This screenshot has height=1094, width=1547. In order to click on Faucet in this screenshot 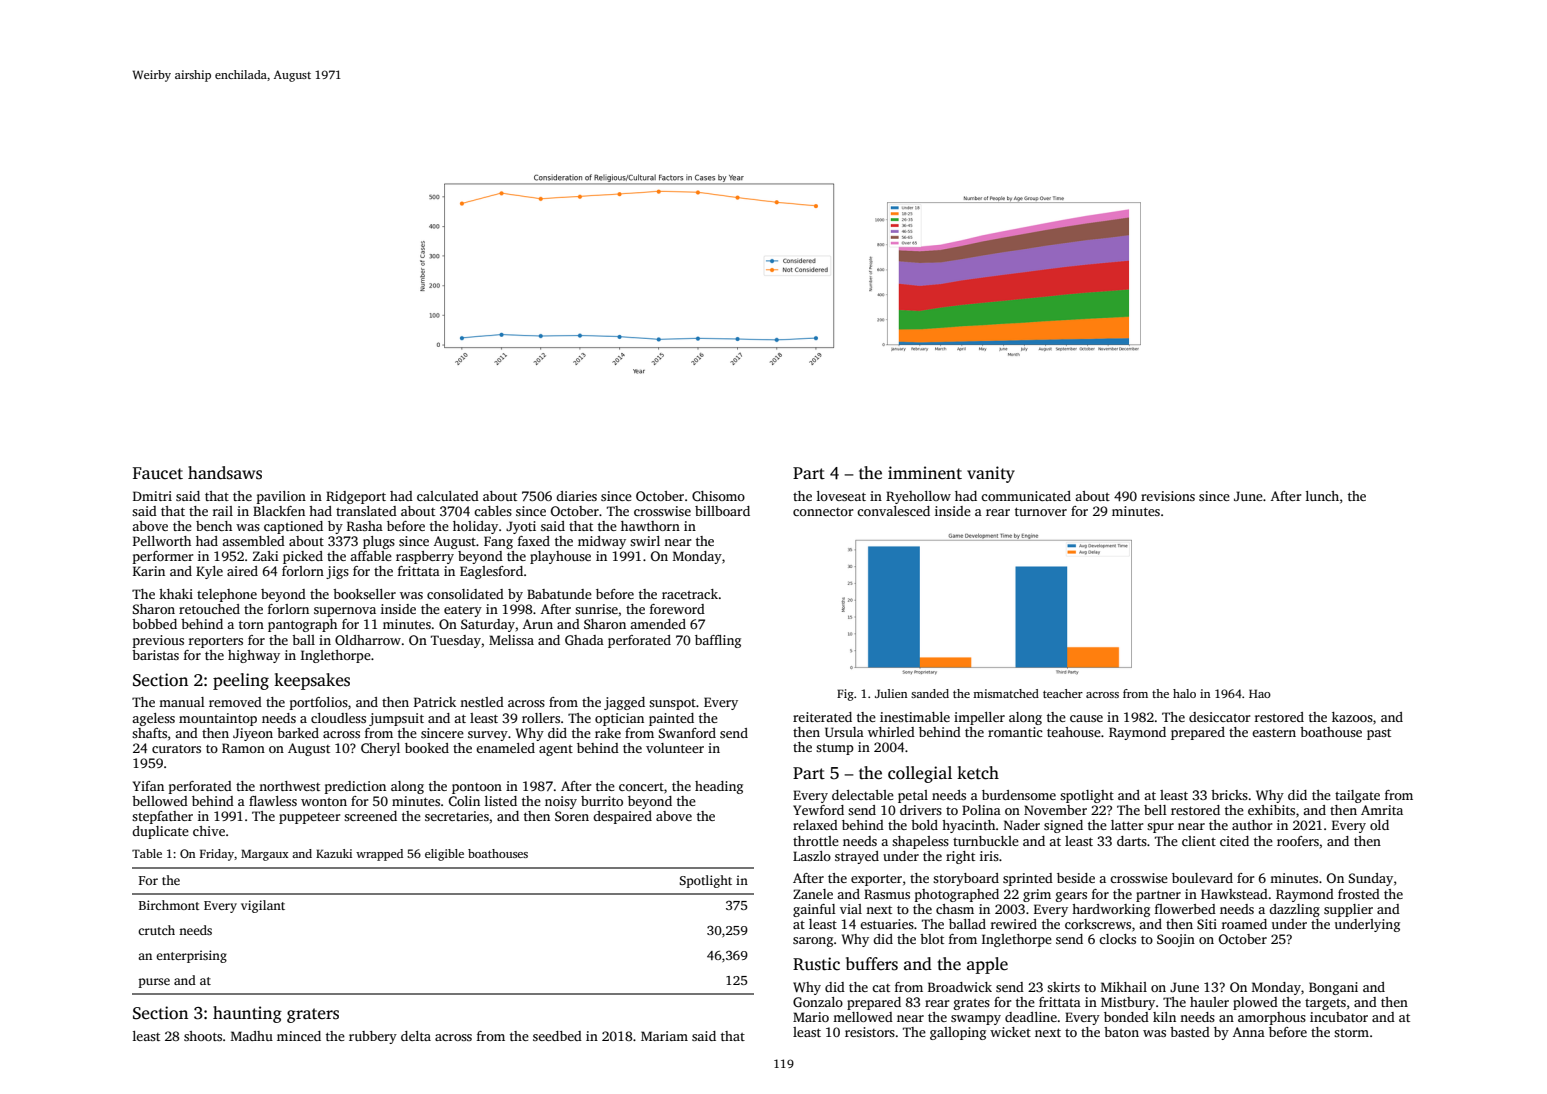, I will do `click(158, 473)`.
